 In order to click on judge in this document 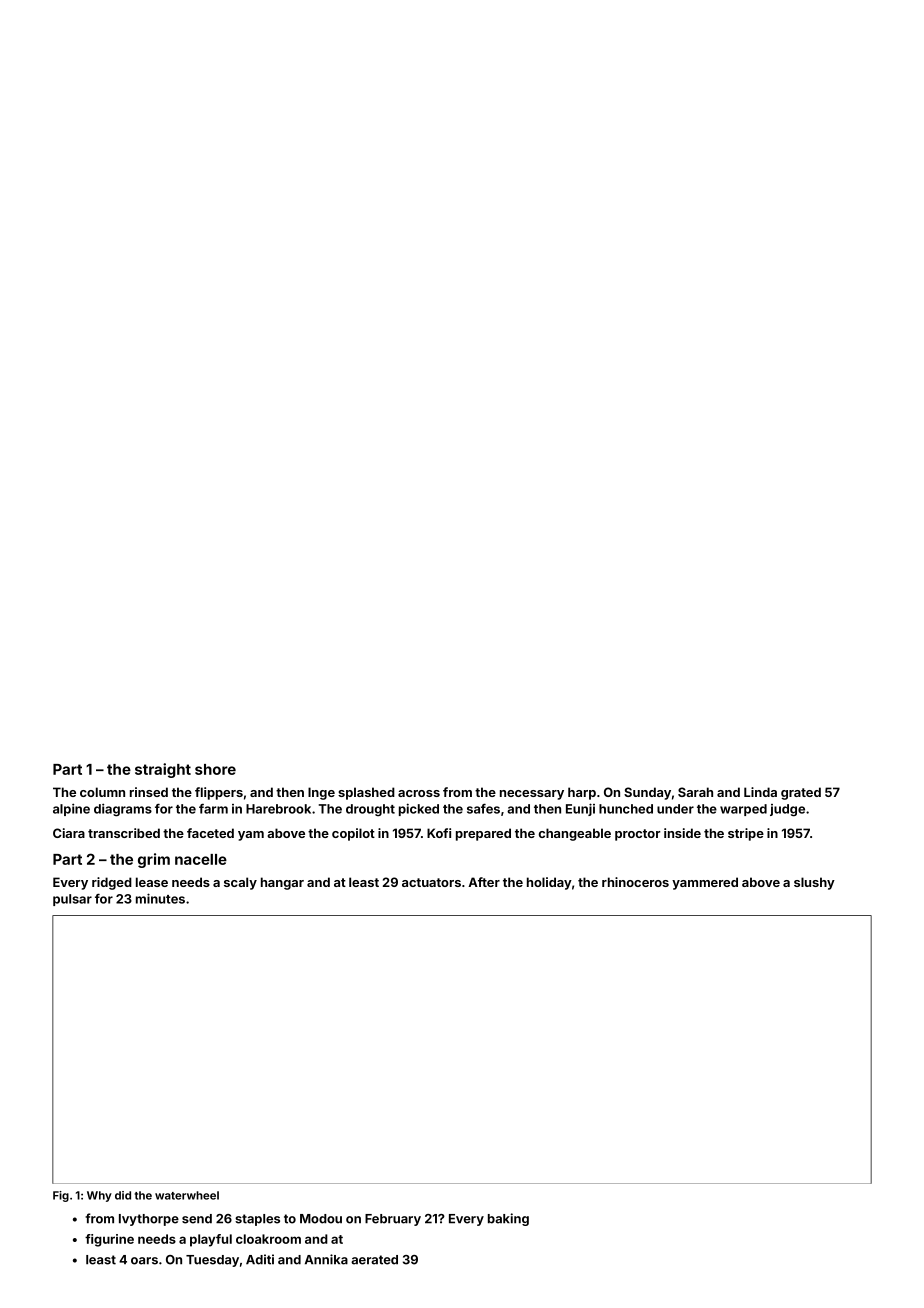, I will do `click(787, 810)`.
